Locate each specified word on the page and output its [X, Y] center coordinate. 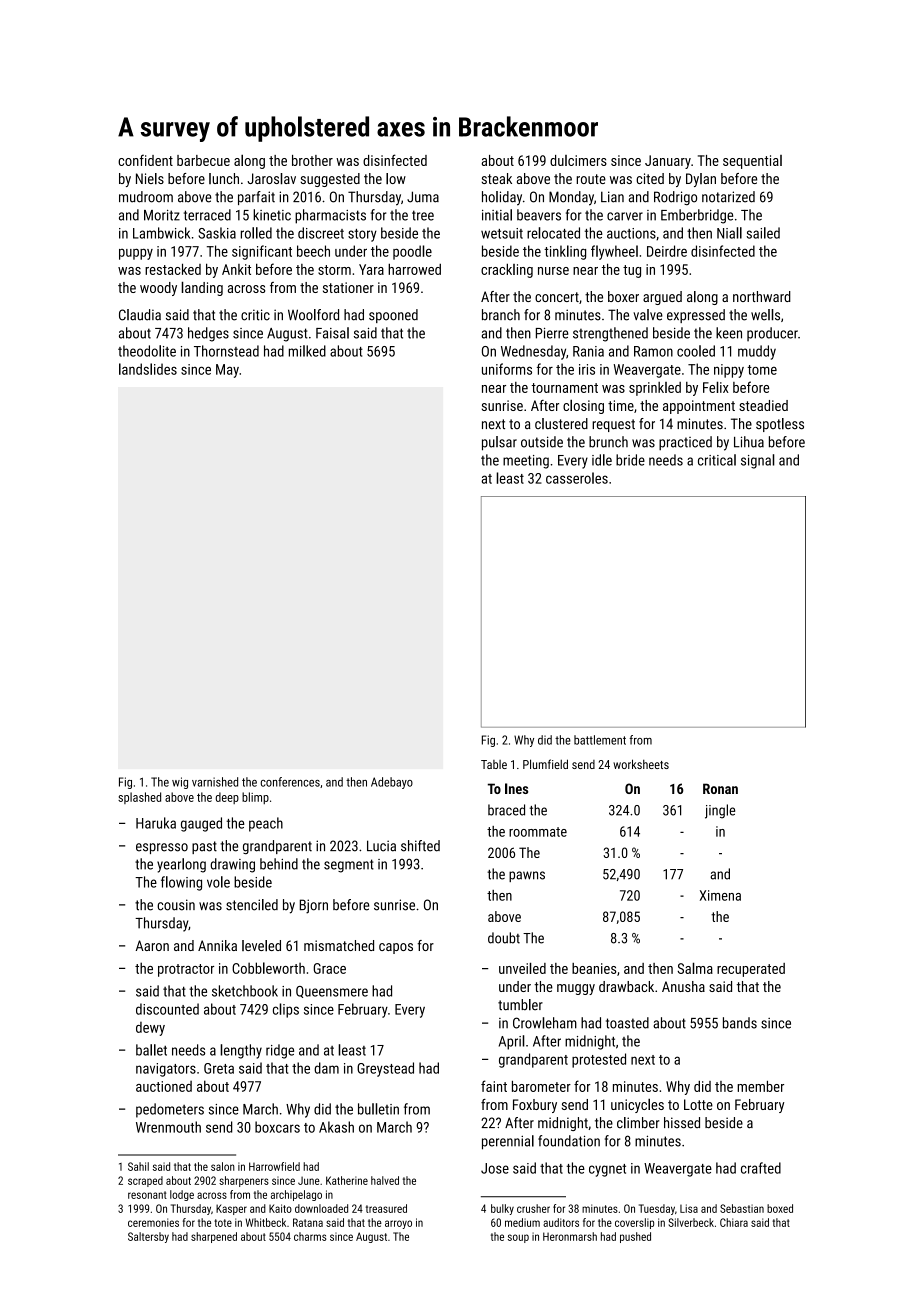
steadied [763, 405]
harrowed [414, 269]
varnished [215, 782]
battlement [600, 740]
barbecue [203, 160]
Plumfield [545, 764]
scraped [145, 1181]
